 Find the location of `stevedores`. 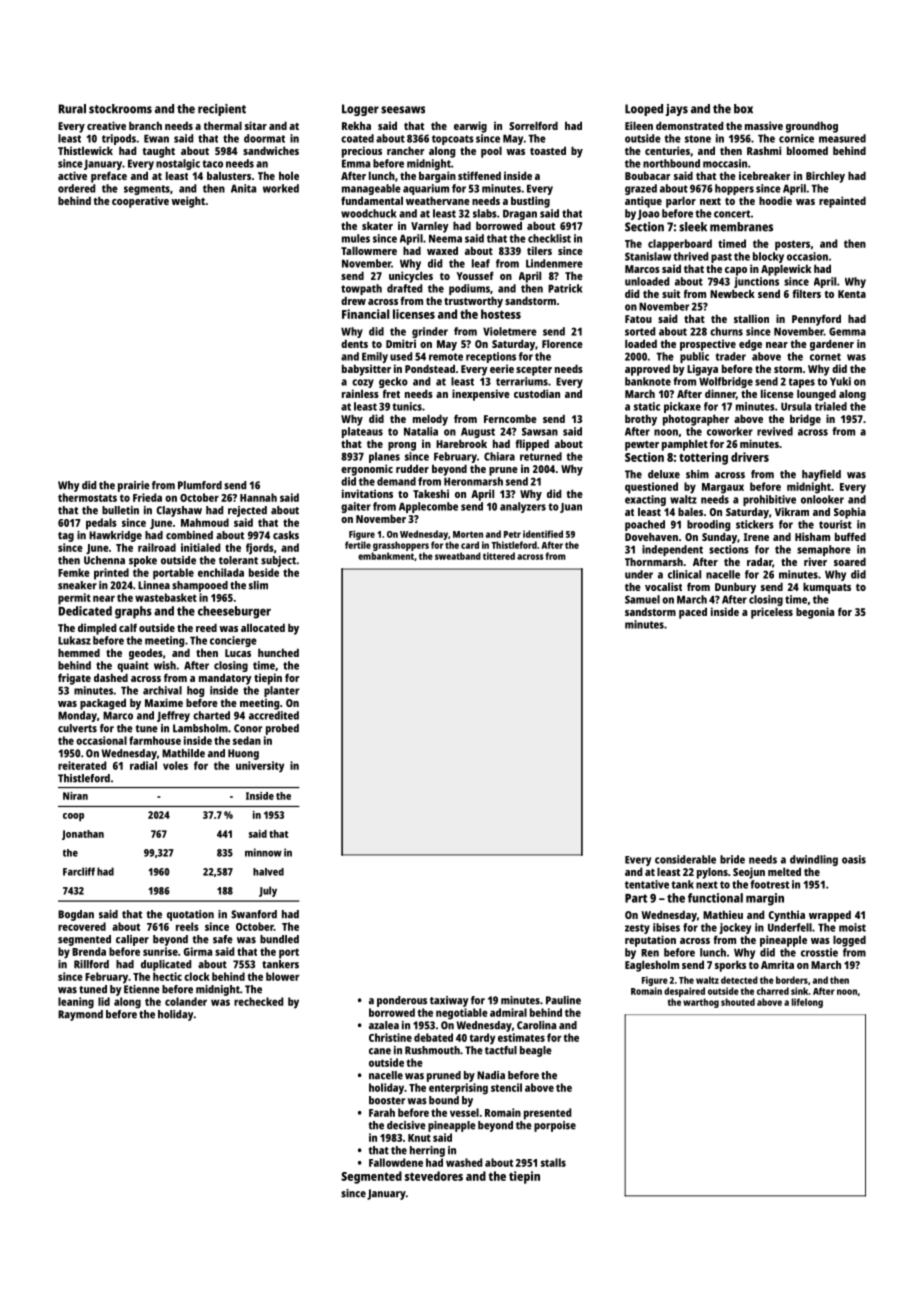

stevedores is located at coordinates (434, 1176).
